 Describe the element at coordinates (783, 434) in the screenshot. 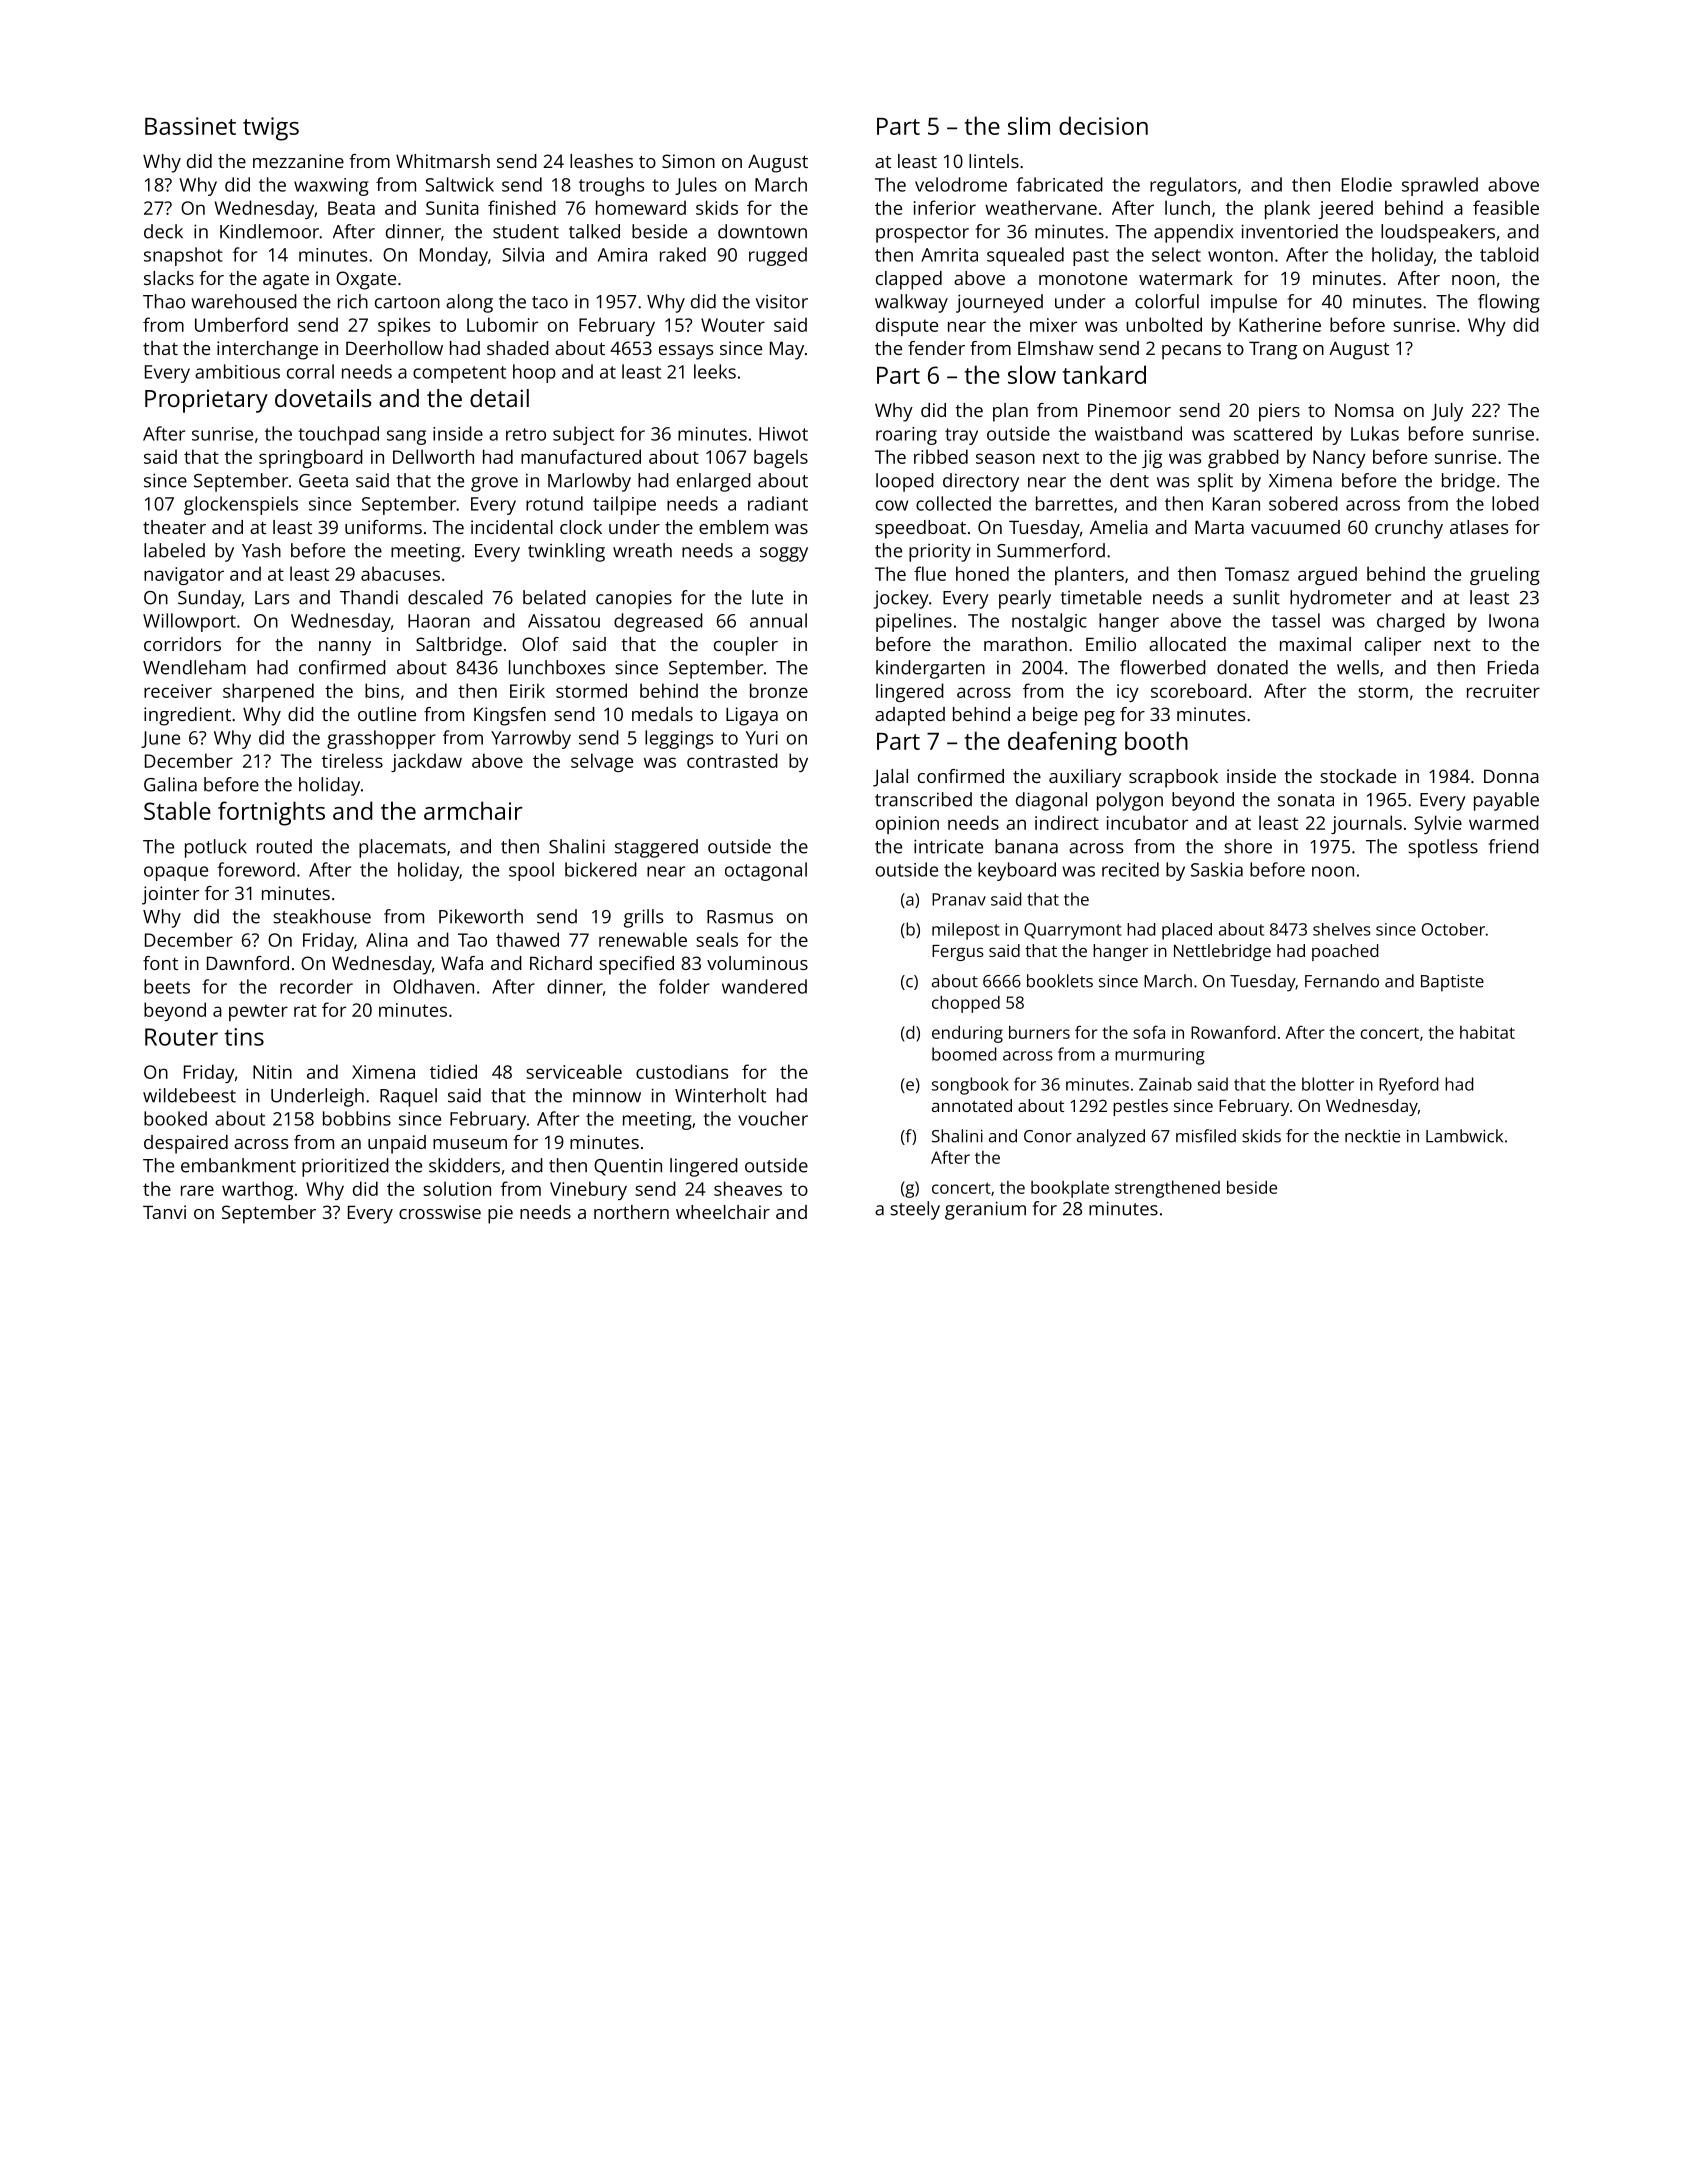

I see `Hiwot` at that location.
